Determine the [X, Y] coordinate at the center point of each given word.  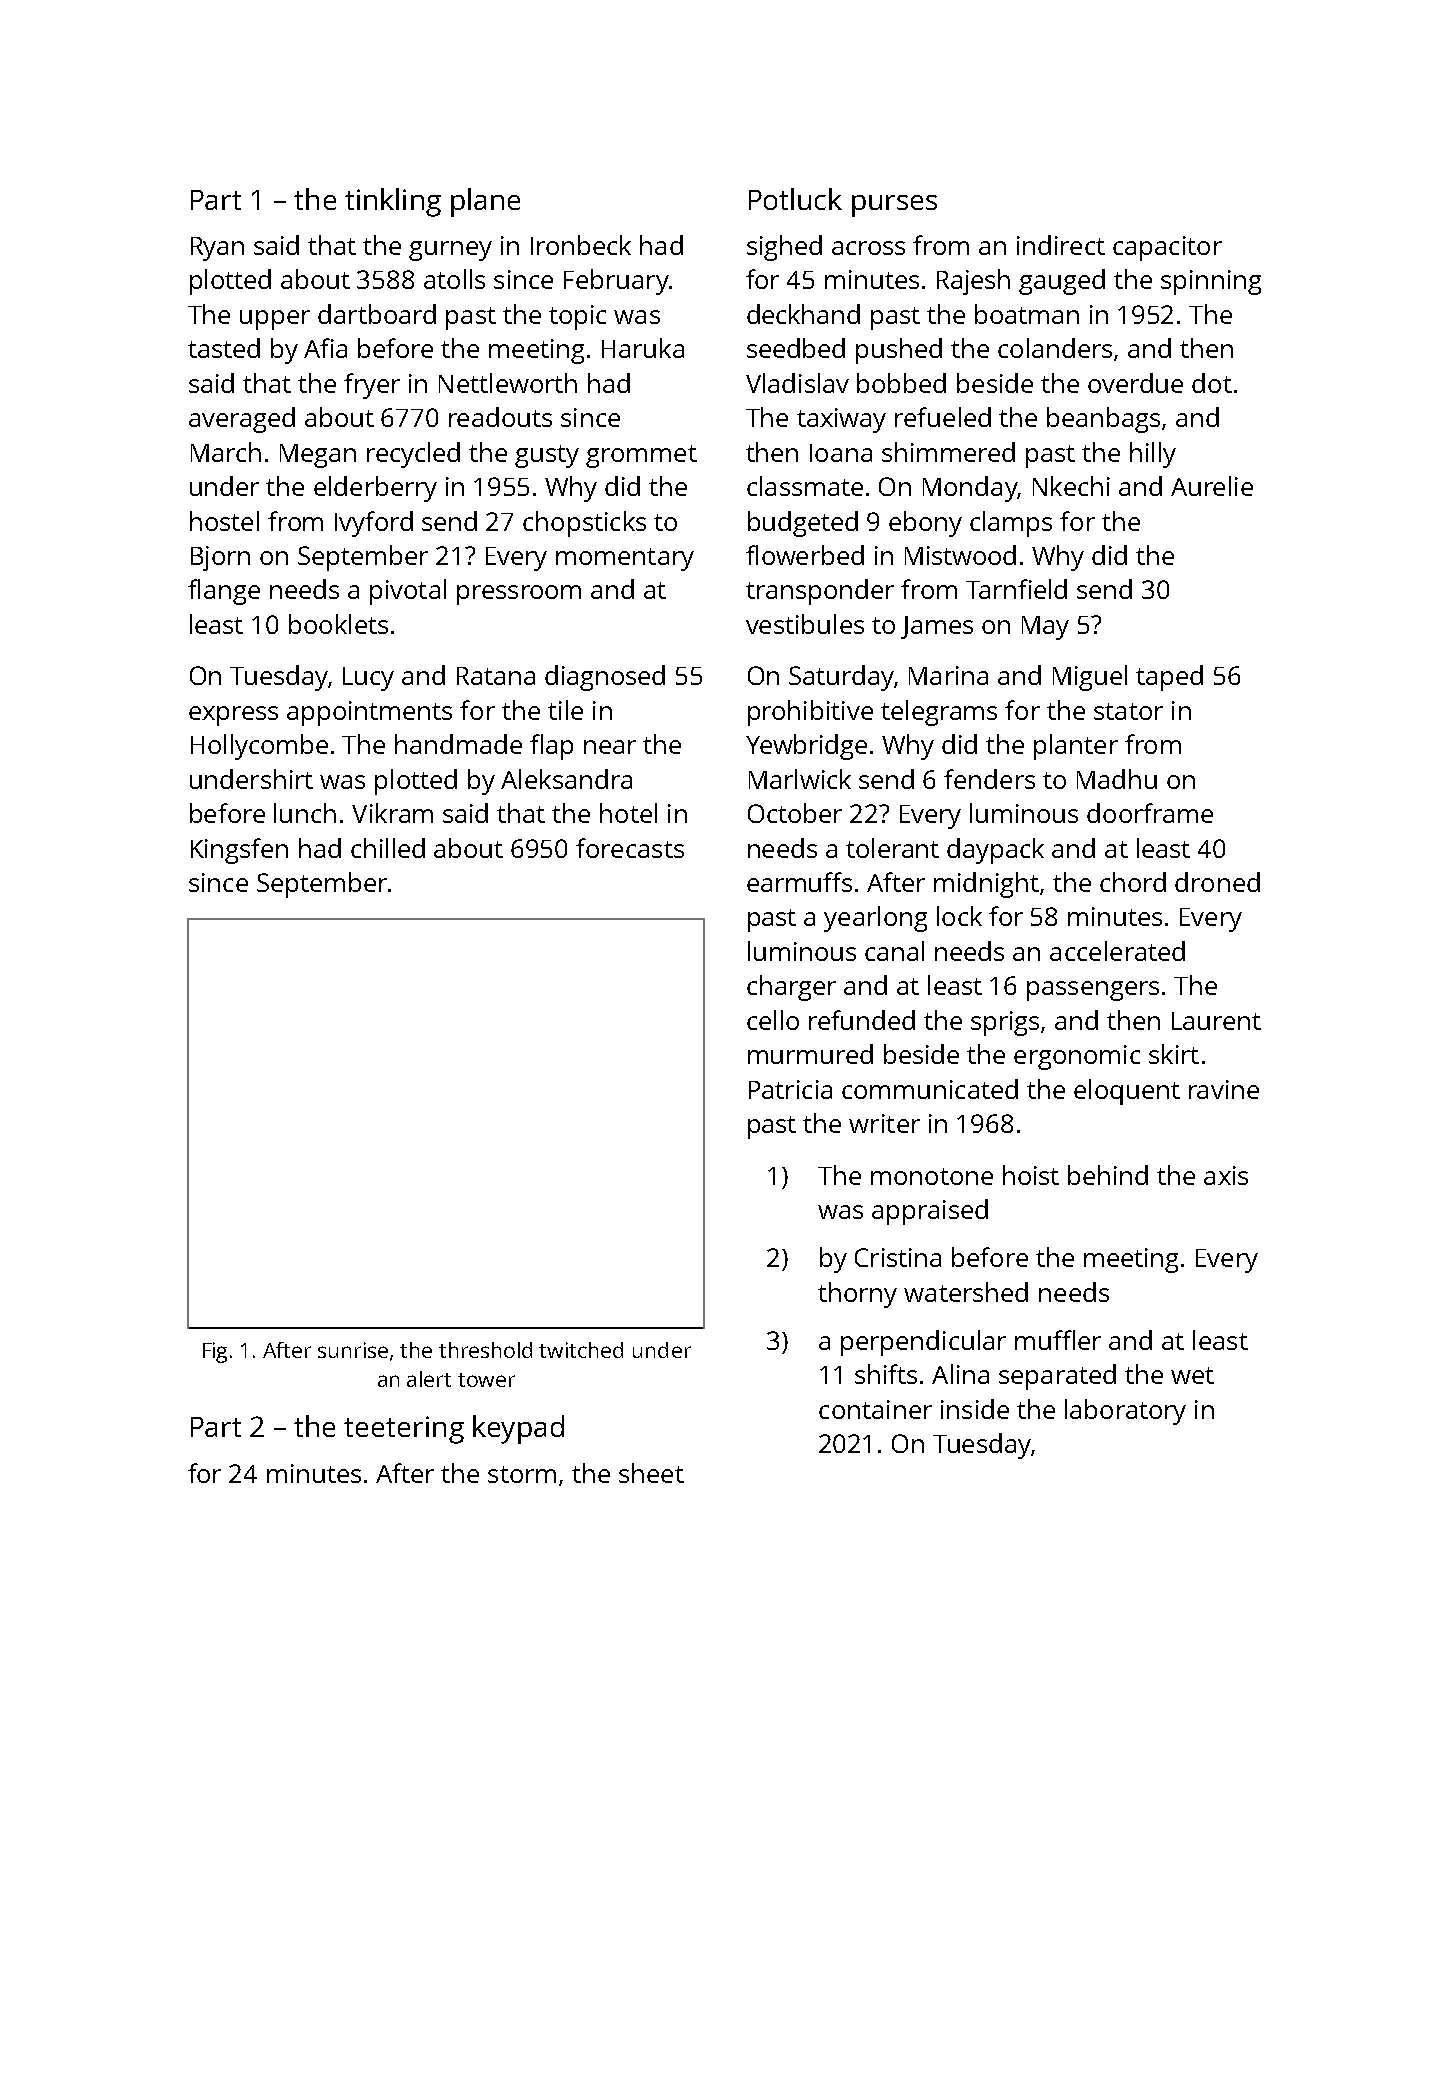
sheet [651, 1473]
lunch [305, 813]
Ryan [217, 249]
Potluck [795, 199]
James [937, 627]
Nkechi [1071, 486]
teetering [404, 1430]
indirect [1061, 245]
